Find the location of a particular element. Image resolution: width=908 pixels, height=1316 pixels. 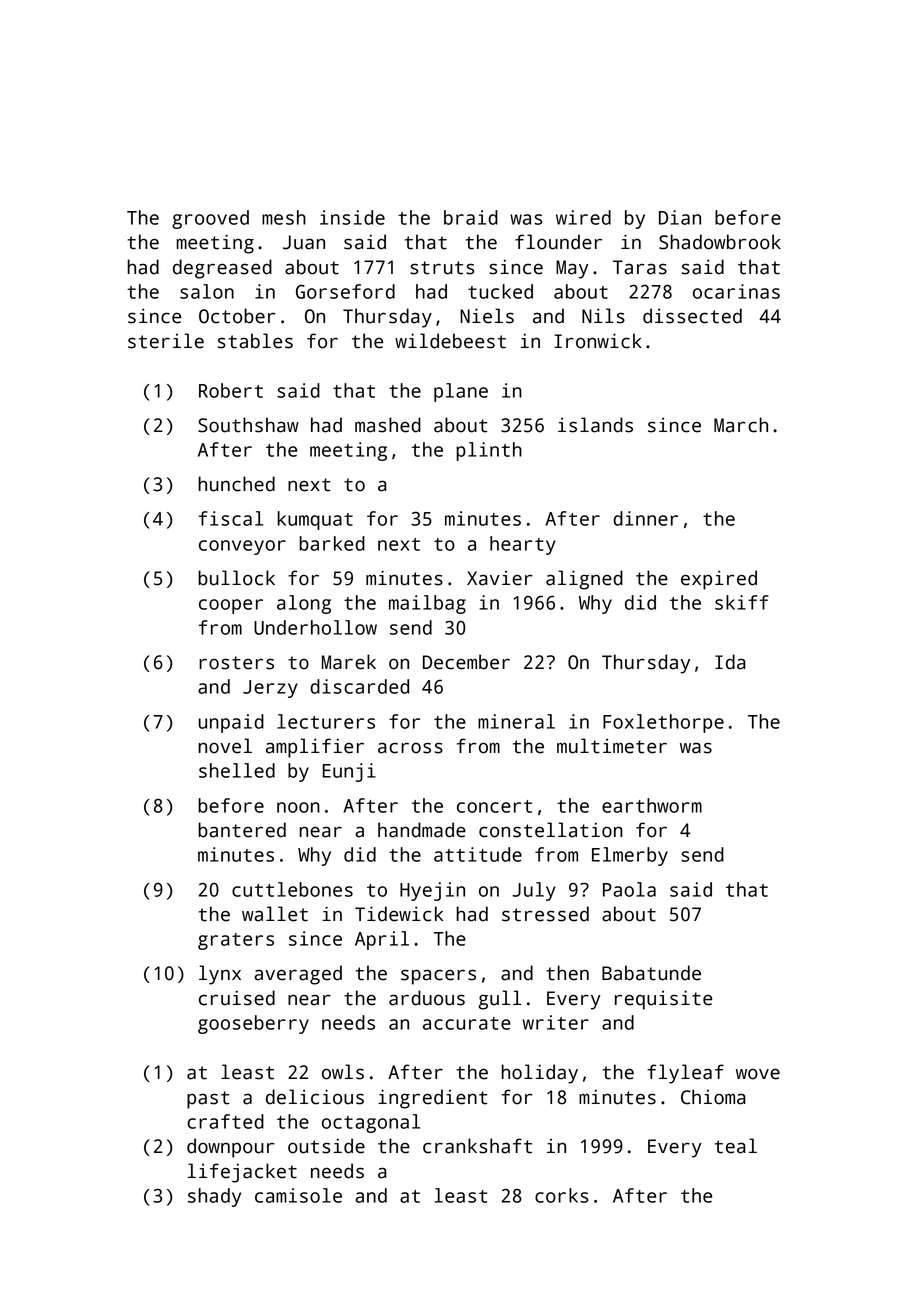

mashed is located at coordinates (388, 425).
